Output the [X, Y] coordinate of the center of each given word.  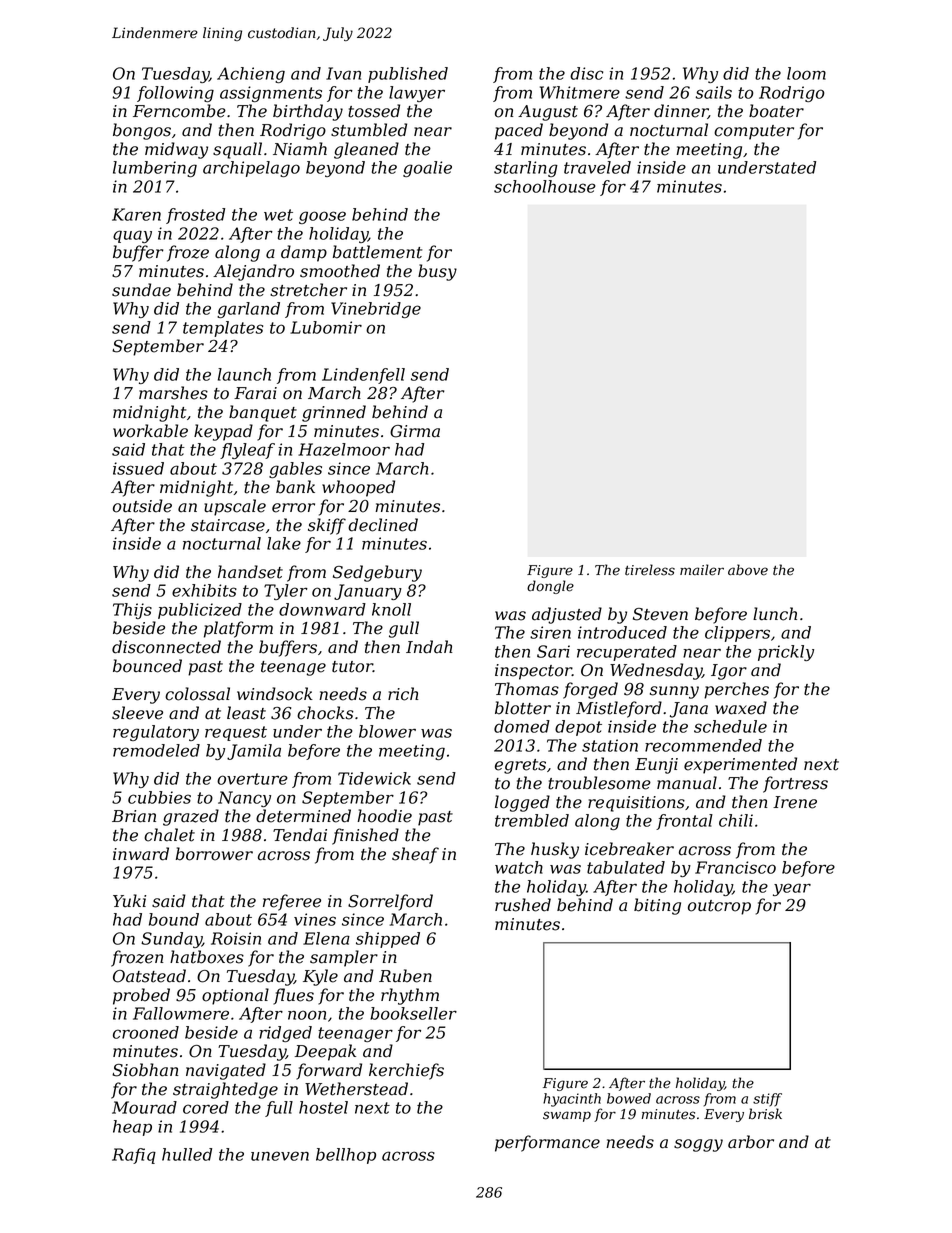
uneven [280, 1156]
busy [437, 272]
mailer [702, 570]
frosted [195, 216]
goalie [427, 169]
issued [138, 468]
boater [776, 111]
